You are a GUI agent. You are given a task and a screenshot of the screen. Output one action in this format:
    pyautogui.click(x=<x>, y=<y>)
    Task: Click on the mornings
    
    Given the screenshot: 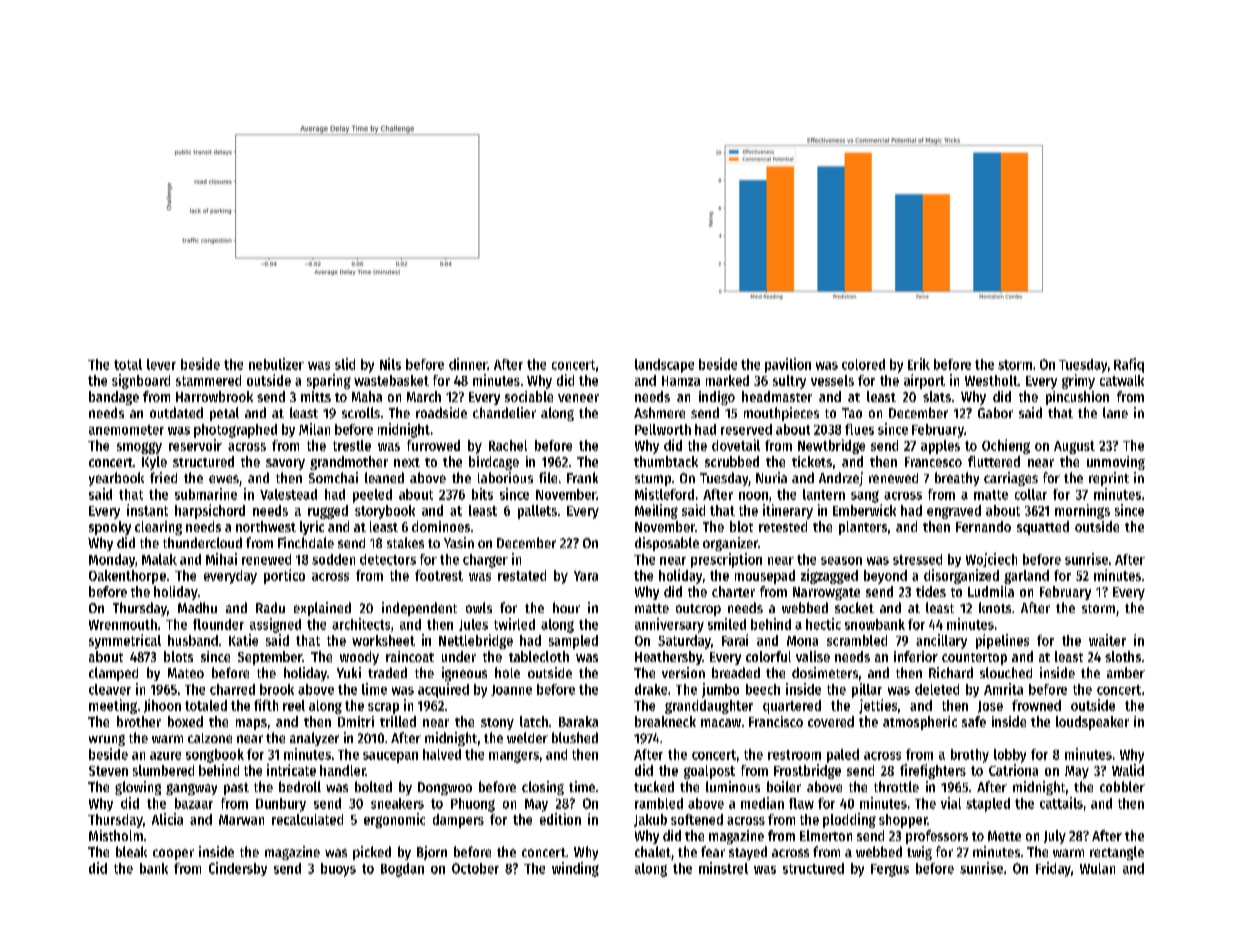 What is the action you would take?
    pyautogui.click(x=1082, y=511)
